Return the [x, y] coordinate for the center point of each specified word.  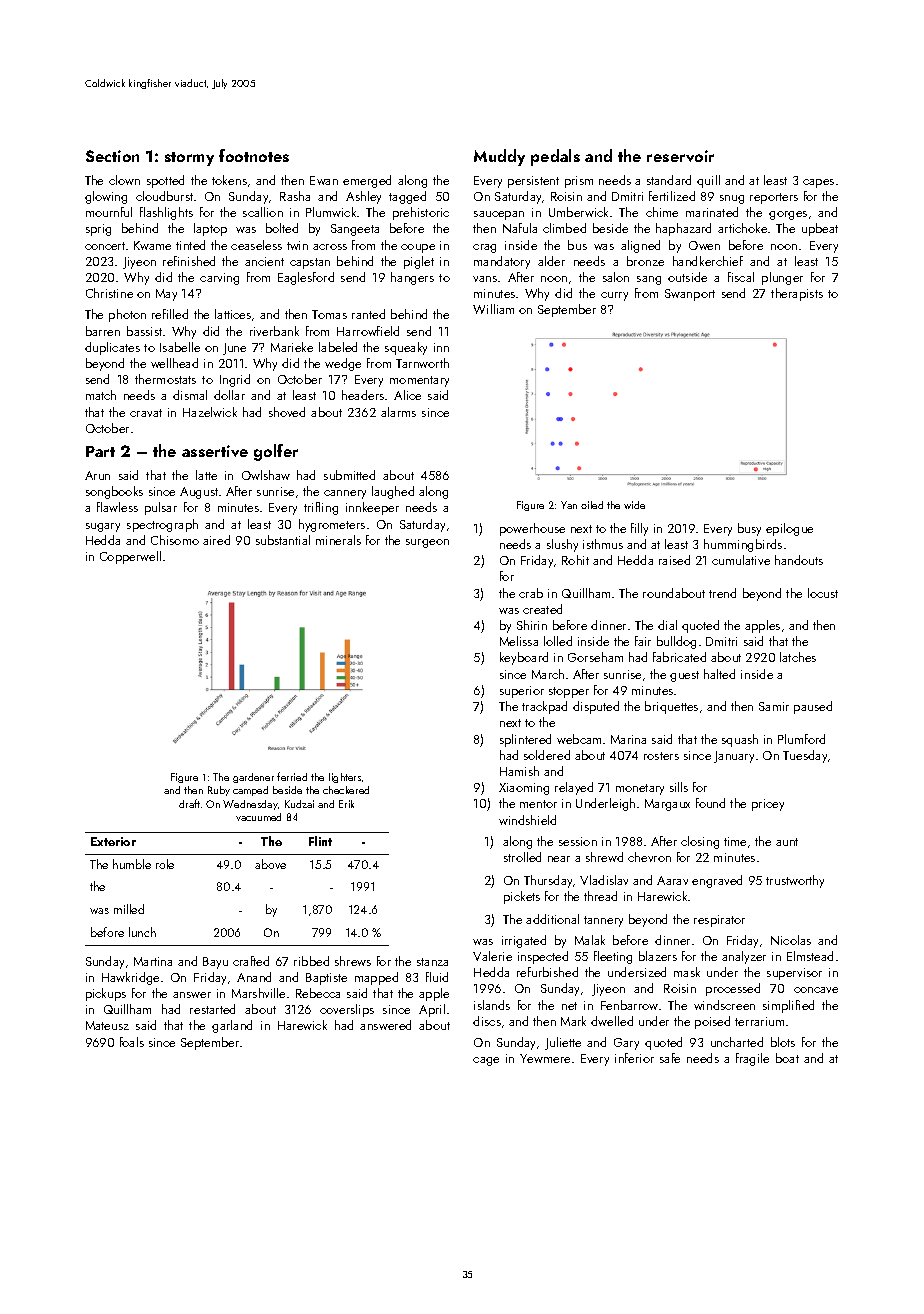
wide [634, 505]
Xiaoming [524, 789]
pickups [106, 994]
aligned [640, 246]
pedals [555, 157]
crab [531, 593]
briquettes [671, 707]
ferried [292, 776]
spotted [165, 181]
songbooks [114, 492]
